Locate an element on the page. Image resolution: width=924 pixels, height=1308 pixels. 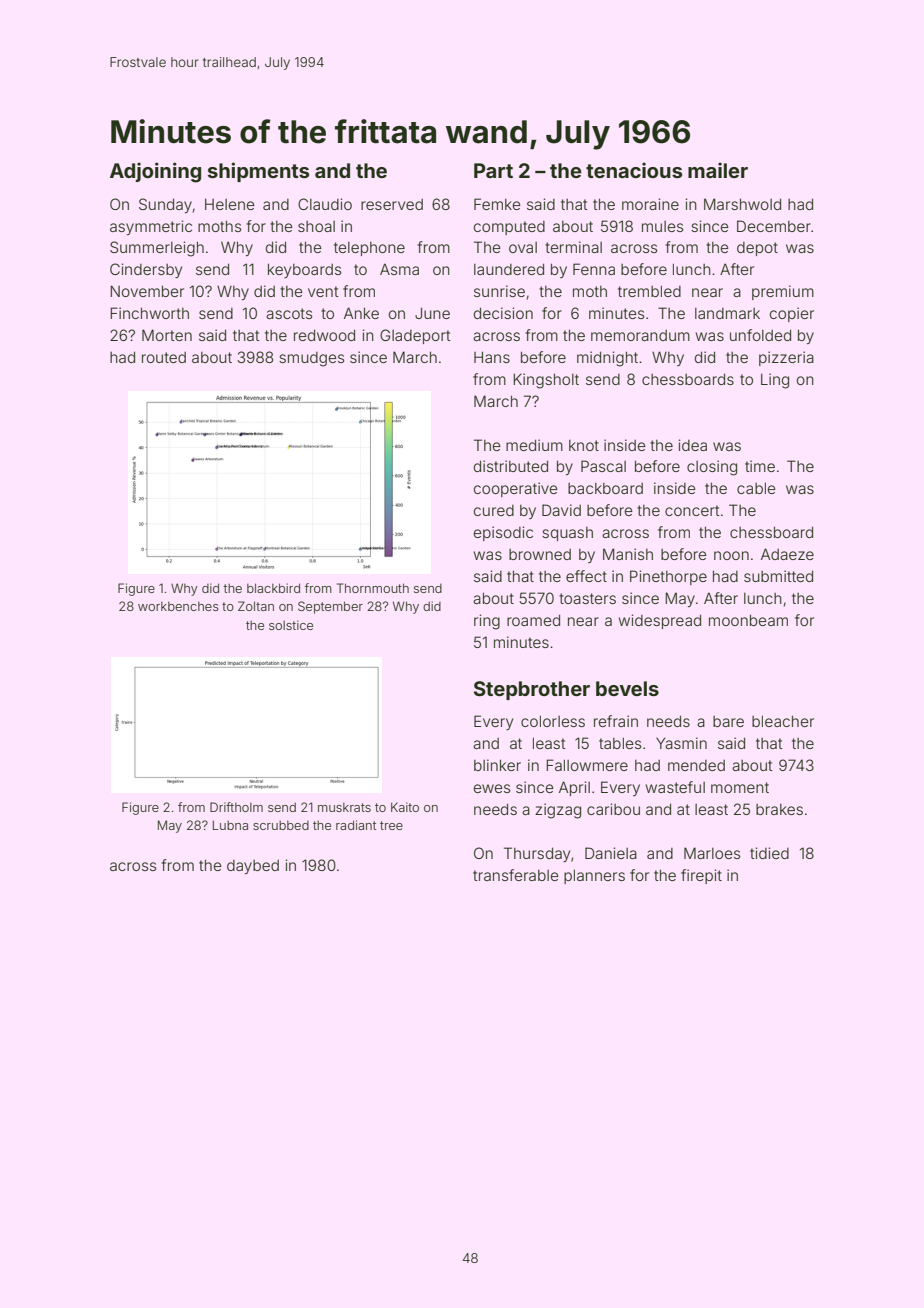
smudges is located at coordinates (311, 359).
